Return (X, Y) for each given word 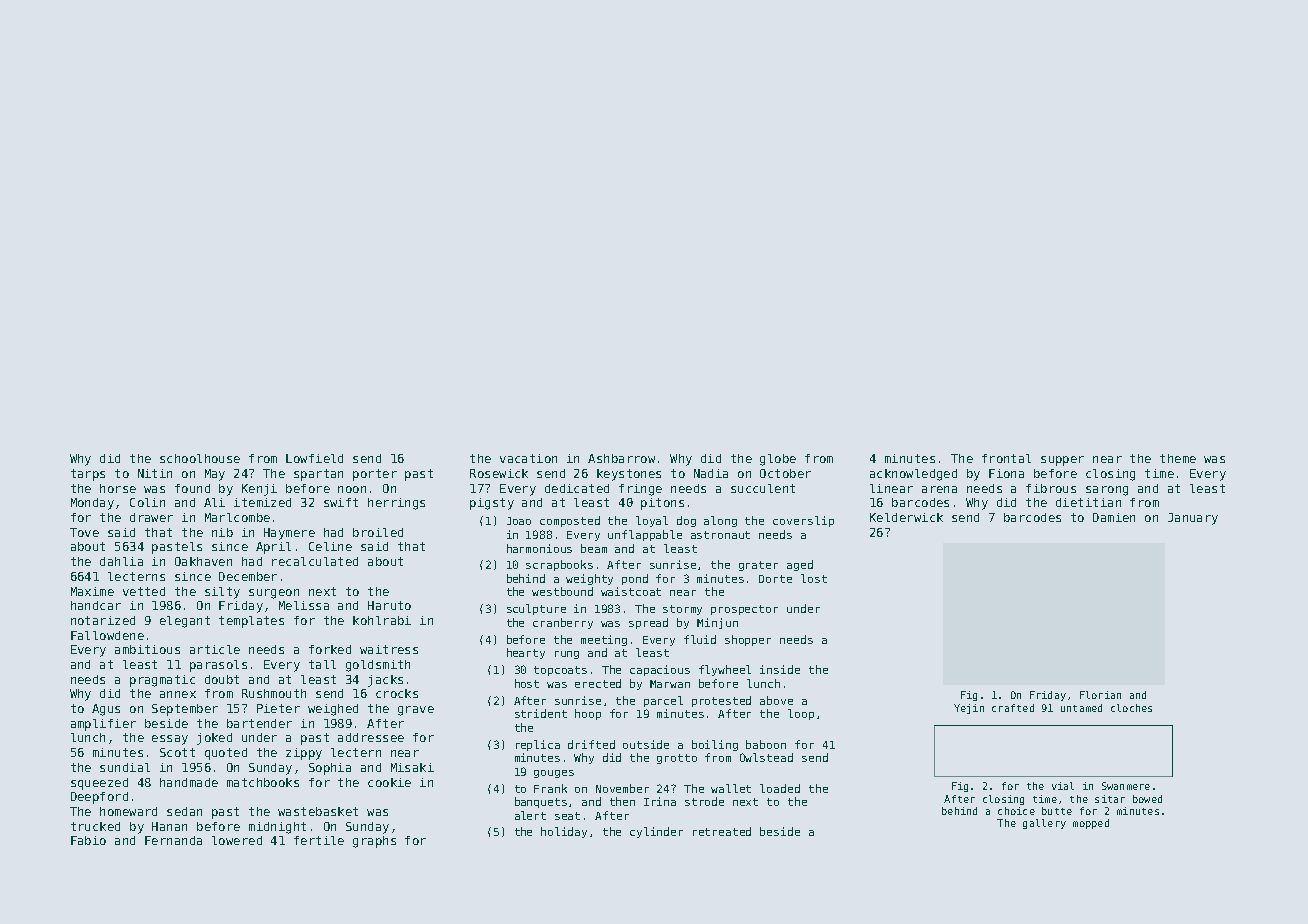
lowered (237, 840)
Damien (1114, 517)
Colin (147, 502)
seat (567, 816)
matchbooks (263, 782)
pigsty (492, 504)
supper (1062, 461)
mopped (1091, 824)
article (215, 649)
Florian (1100, 695)
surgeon (274, 594)
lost (814, 578)
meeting (604, 640)
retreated (722, 831)
